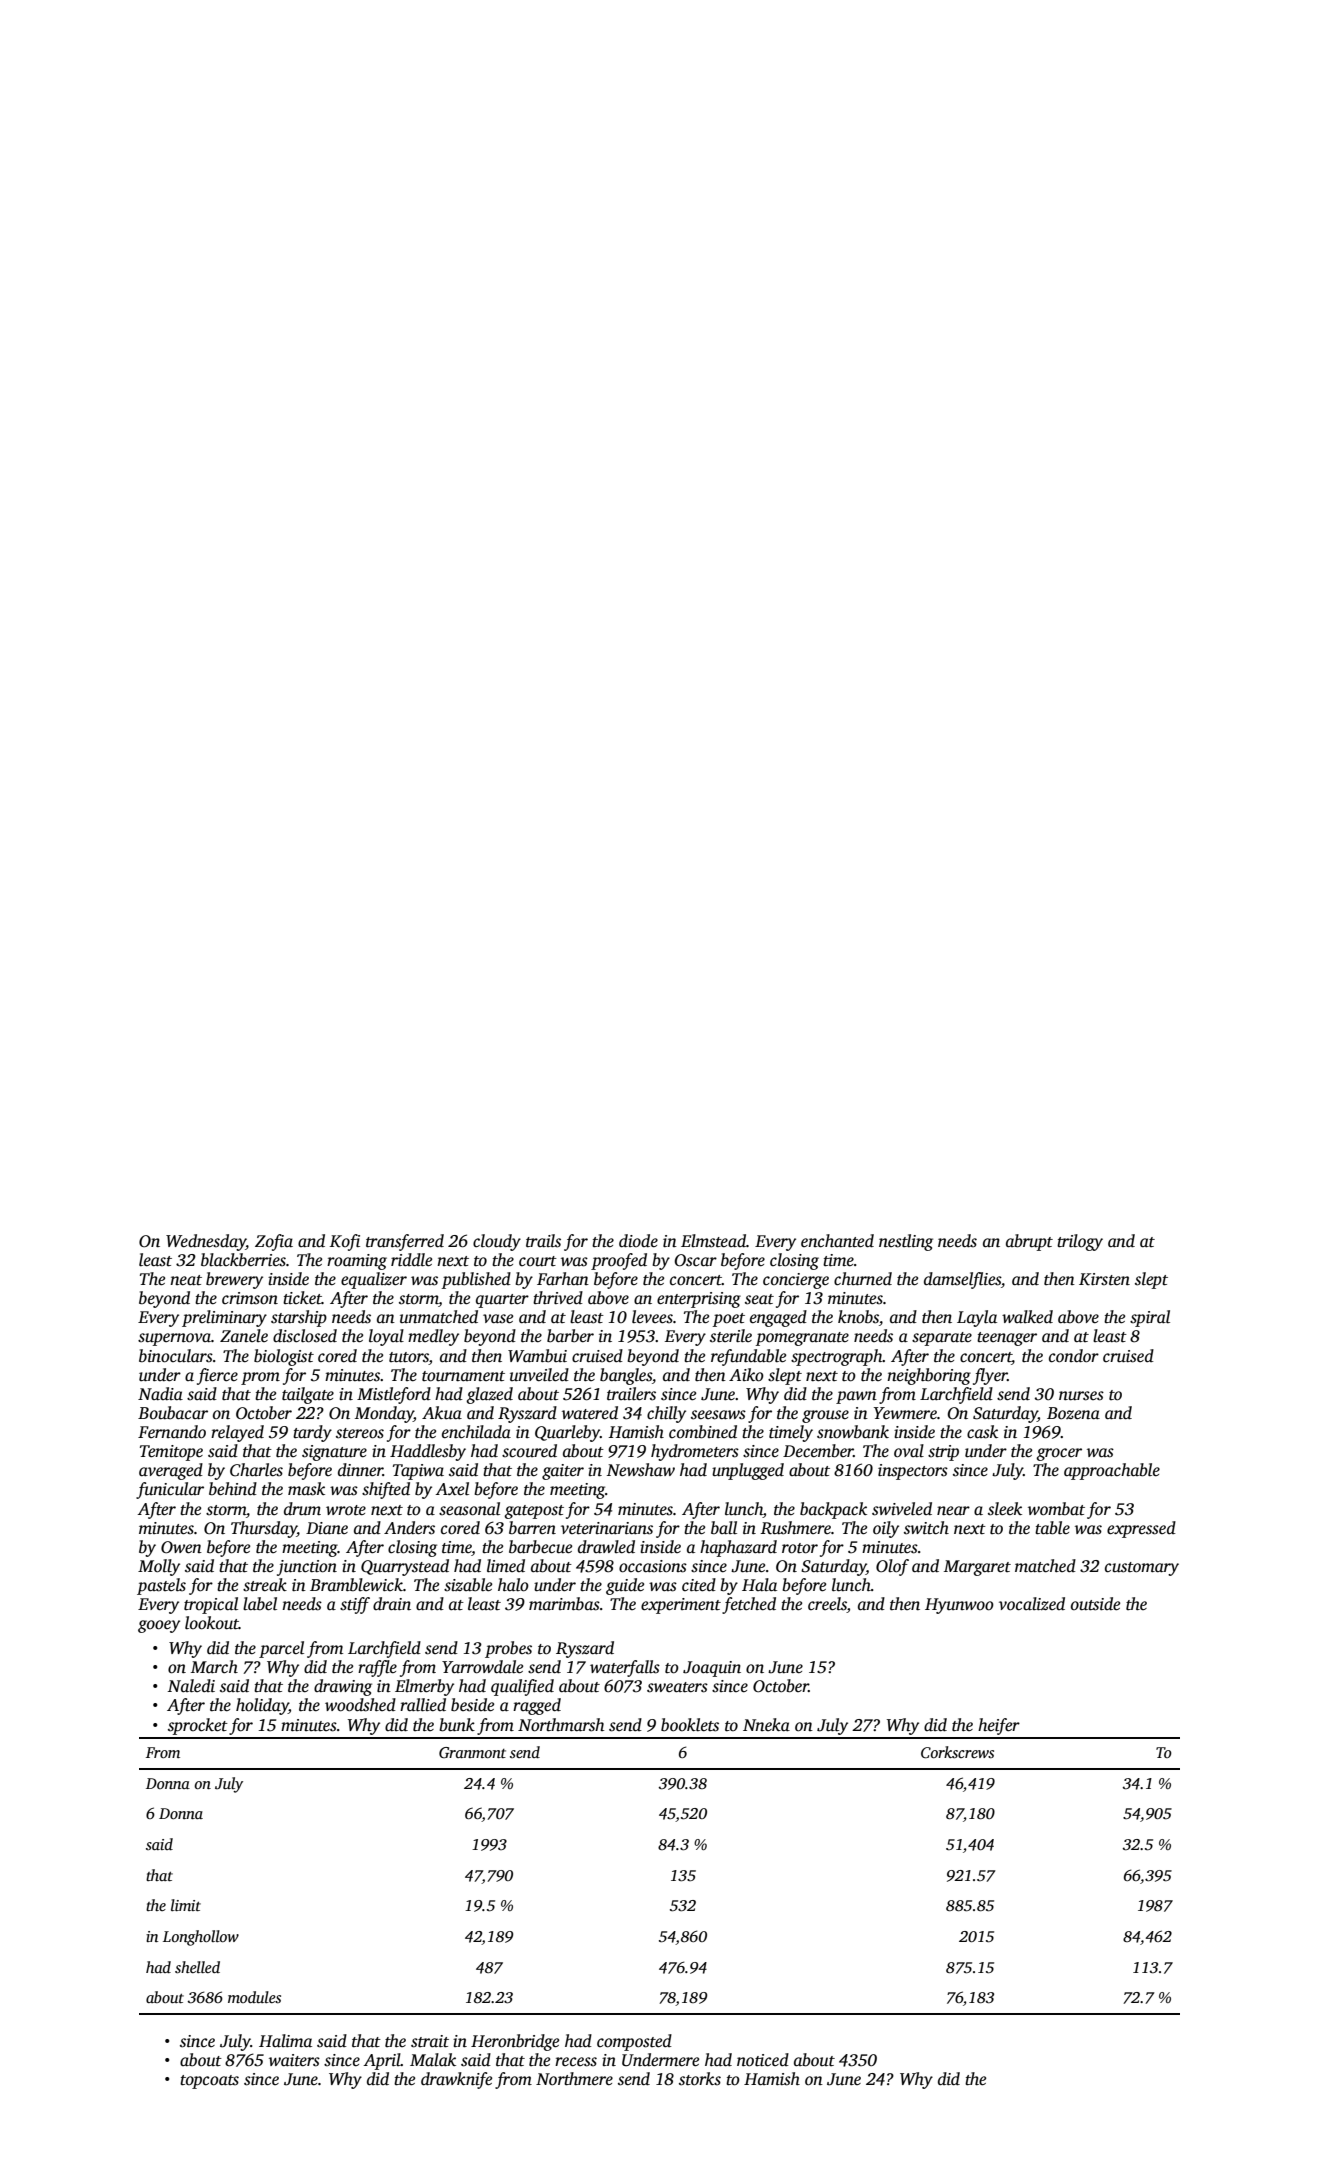 Image resolution: width=1318 pixels, height=2170 pixels. What do you see at coordinates (999, 1726) in the screenshot?
I see `heifer` at bounding box center [999, 1726].
